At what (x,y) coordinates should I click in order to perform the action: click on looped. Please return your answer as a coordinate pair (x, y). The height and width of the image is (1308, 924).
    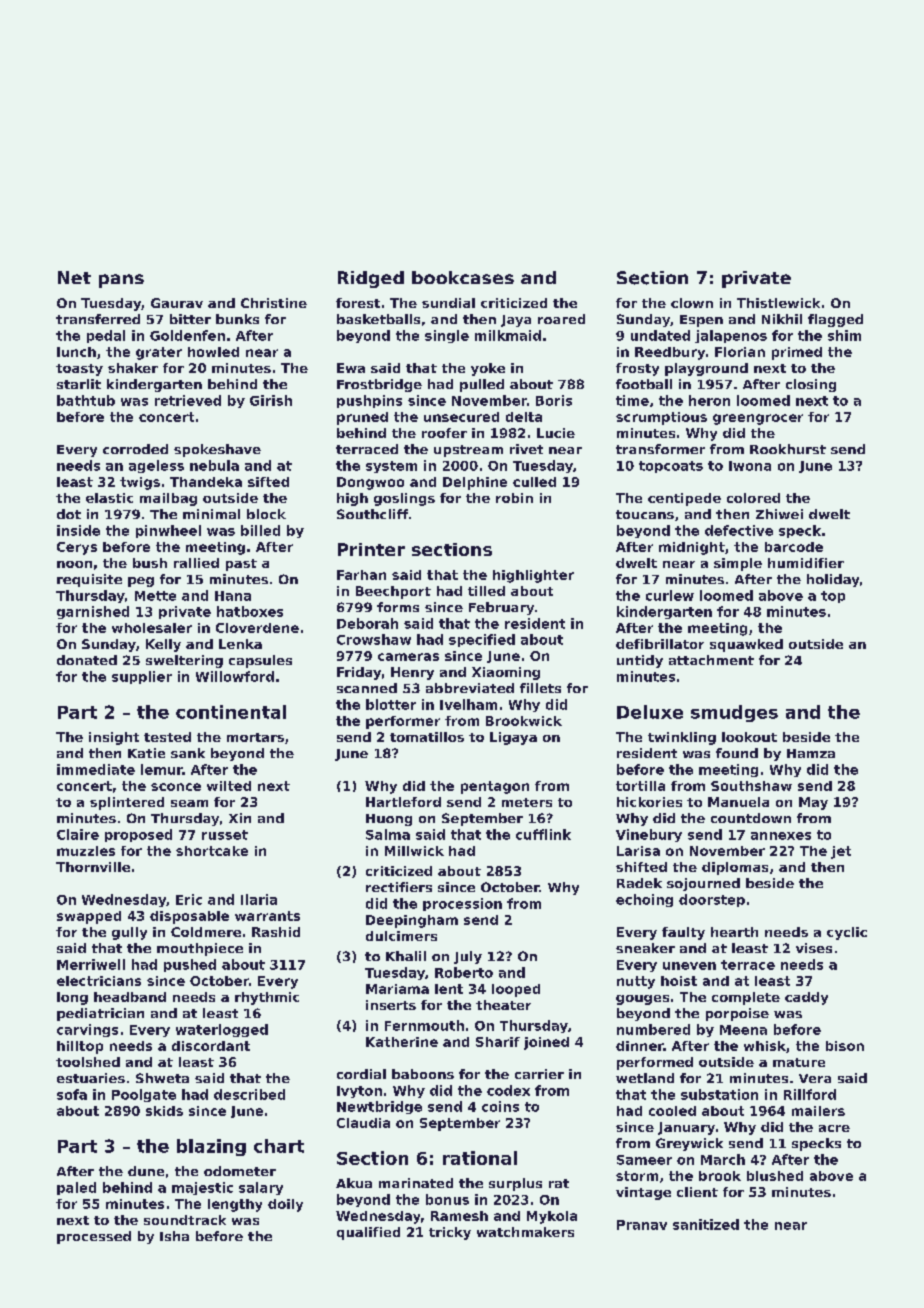
    Looking at the image, I should click on (516, 990).
